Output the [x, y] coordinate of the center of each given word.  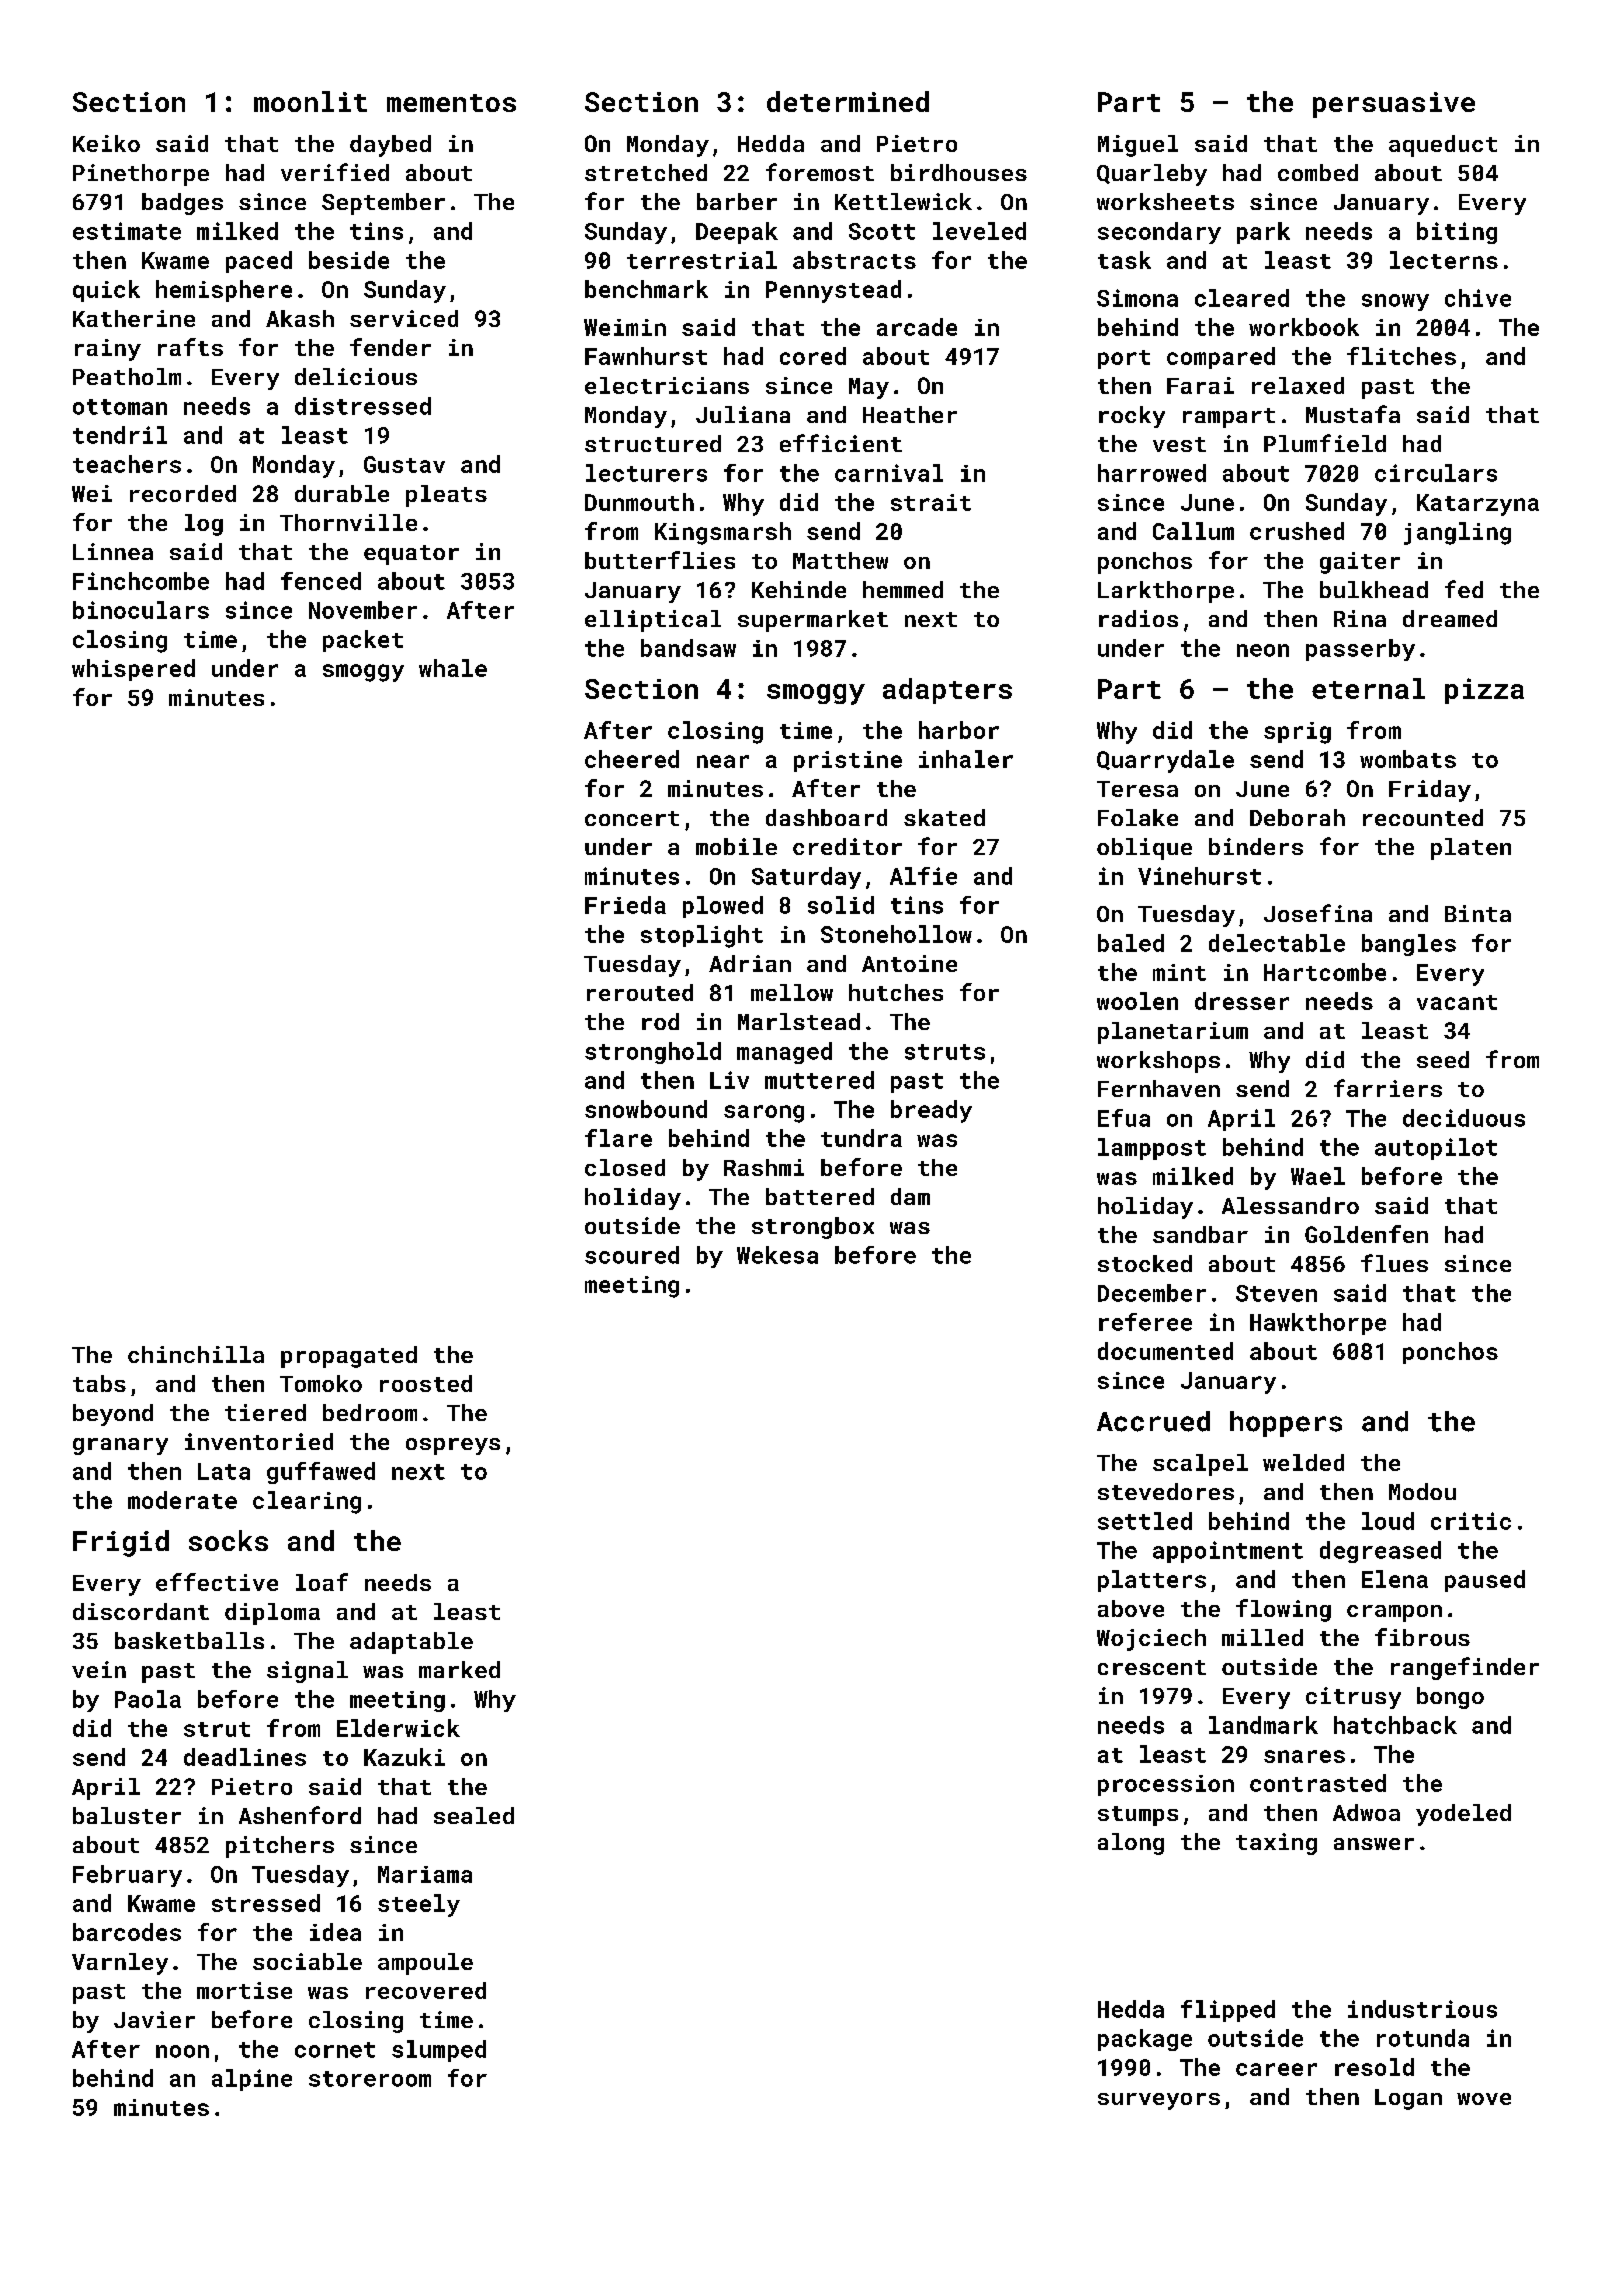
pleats [446, 496]
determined [848, 101]
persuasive [1394, 105]
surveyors [1159, 2101]
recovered [426, 1990]
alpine [252, 2080]
